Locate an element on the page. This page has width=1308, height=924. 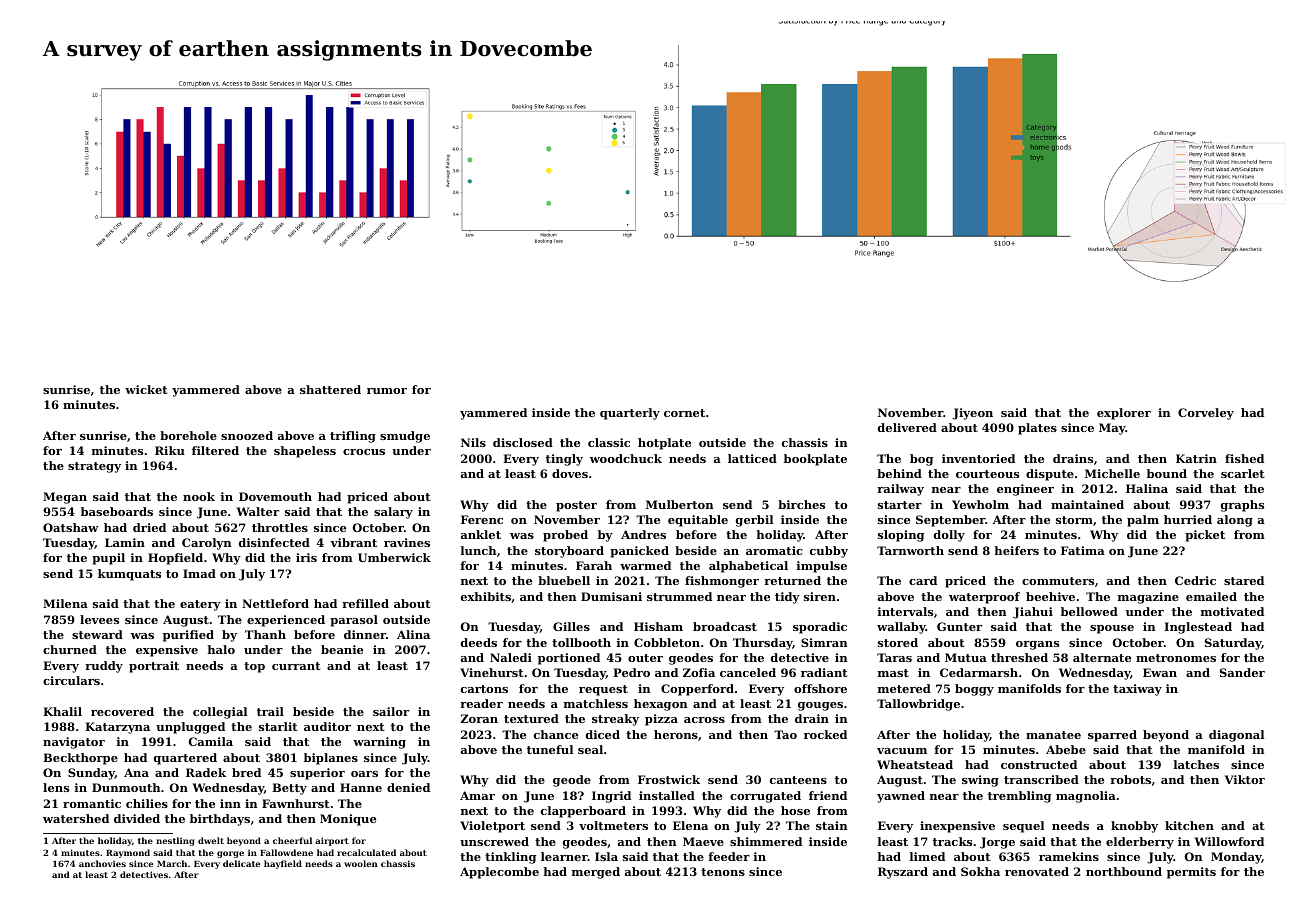
boggy is located at coordinates (974, 690).
